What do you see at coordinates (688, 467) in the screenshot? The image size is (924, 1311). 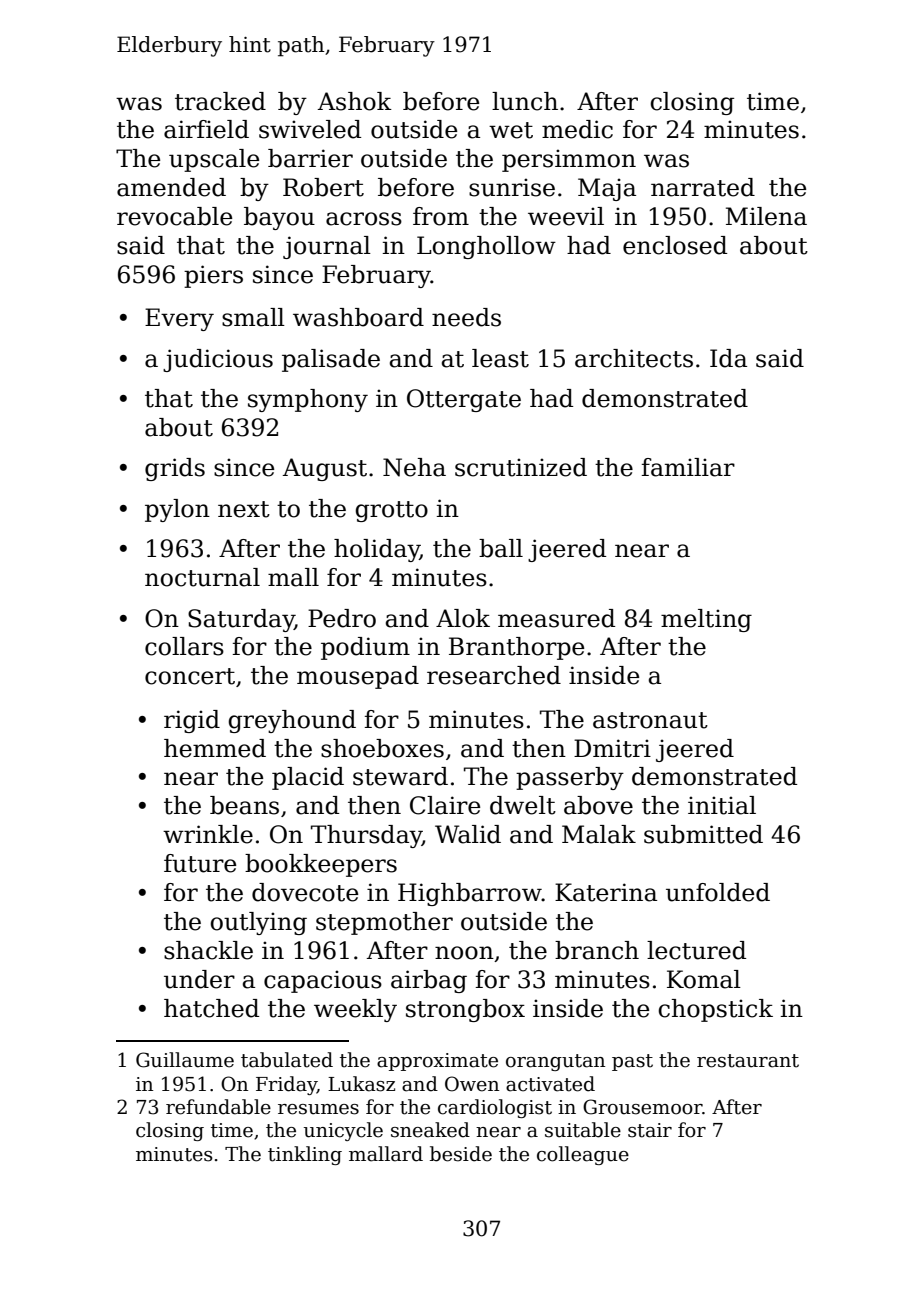 I see `familiar` at bounding box center [688, 467].
